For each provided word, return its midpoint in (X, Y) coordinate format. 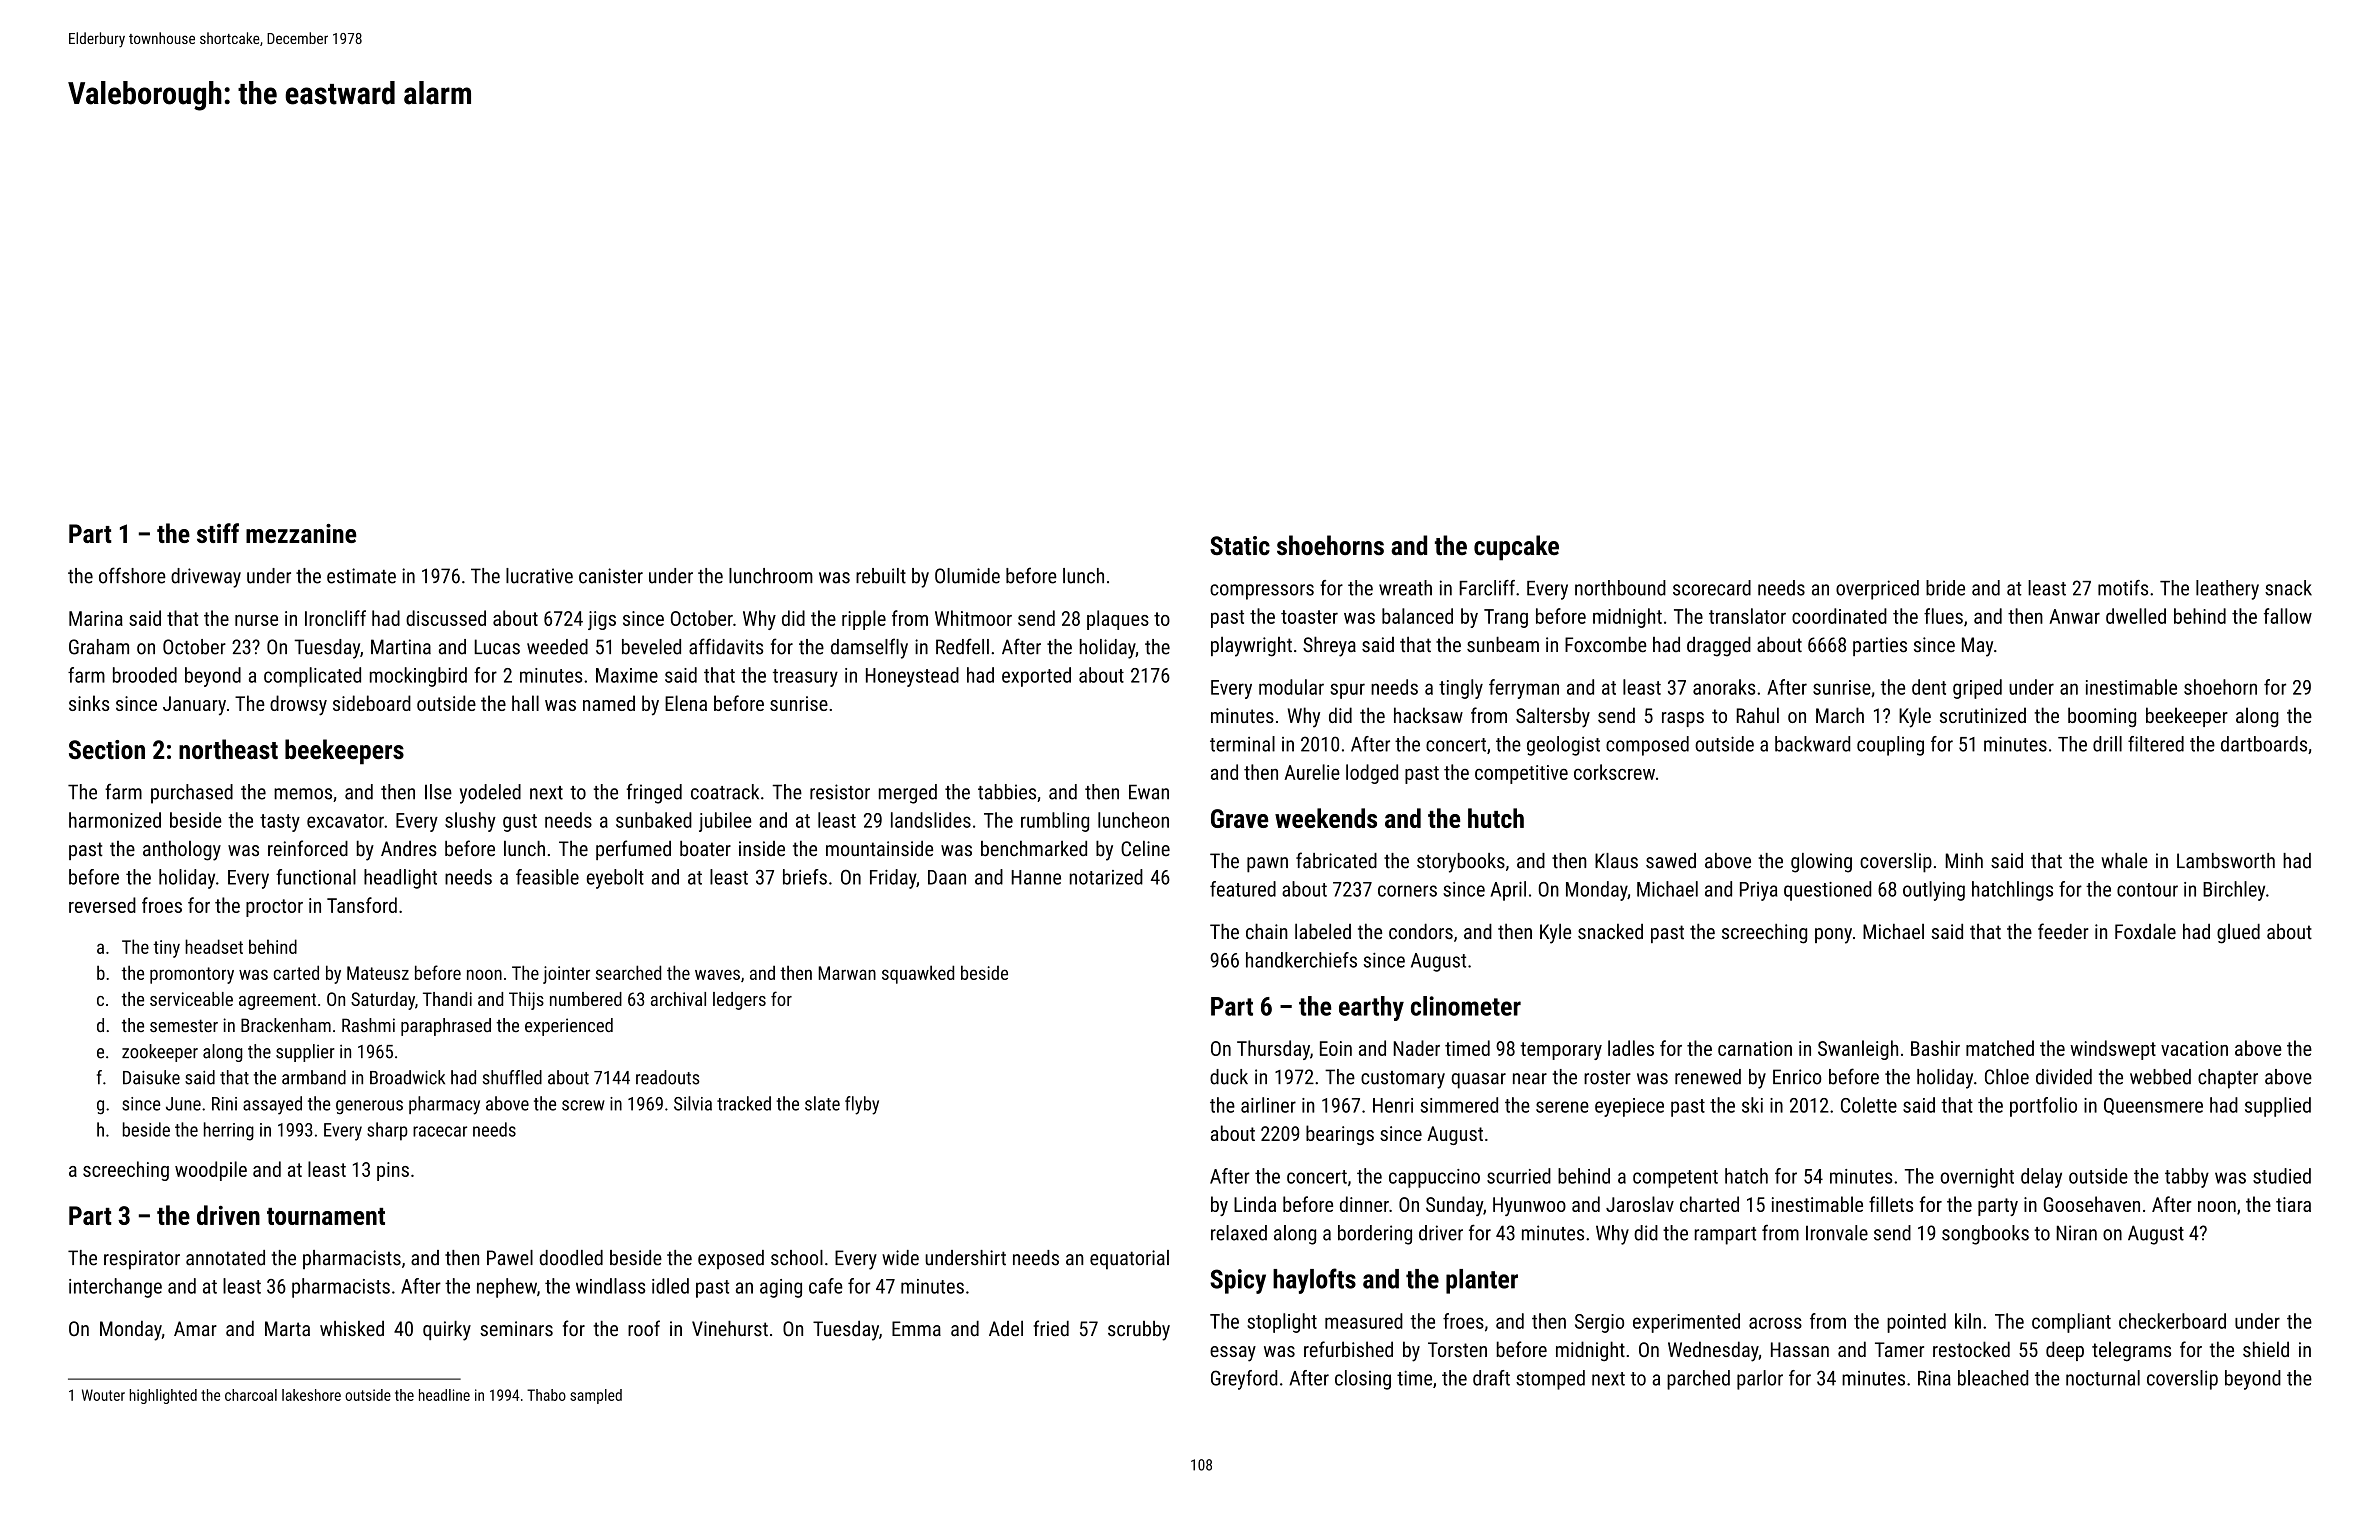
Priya (1758, 891)
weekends (1326, 818)
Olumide (967, 576)
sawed (1671, 861)
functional (316, 877)
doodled (571, 1258)
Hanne (1036, 877)
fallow (2288, 616)
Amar (195, 1328)
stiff (218, 533)
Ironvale (1837, 1233)
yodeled (490, 794)
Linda (1255, 1204)
